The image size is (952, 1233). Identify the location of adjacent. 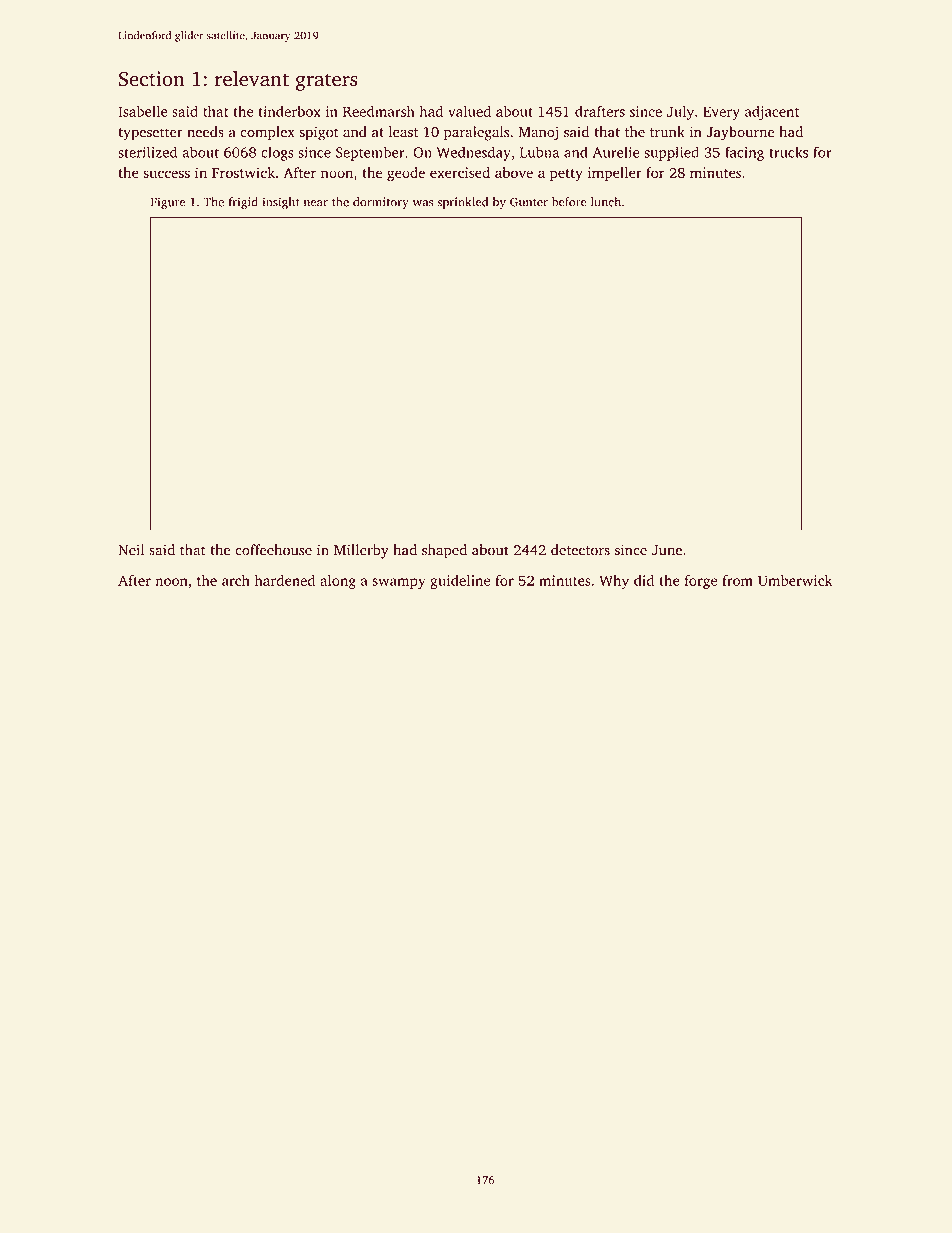
(772, 113).
